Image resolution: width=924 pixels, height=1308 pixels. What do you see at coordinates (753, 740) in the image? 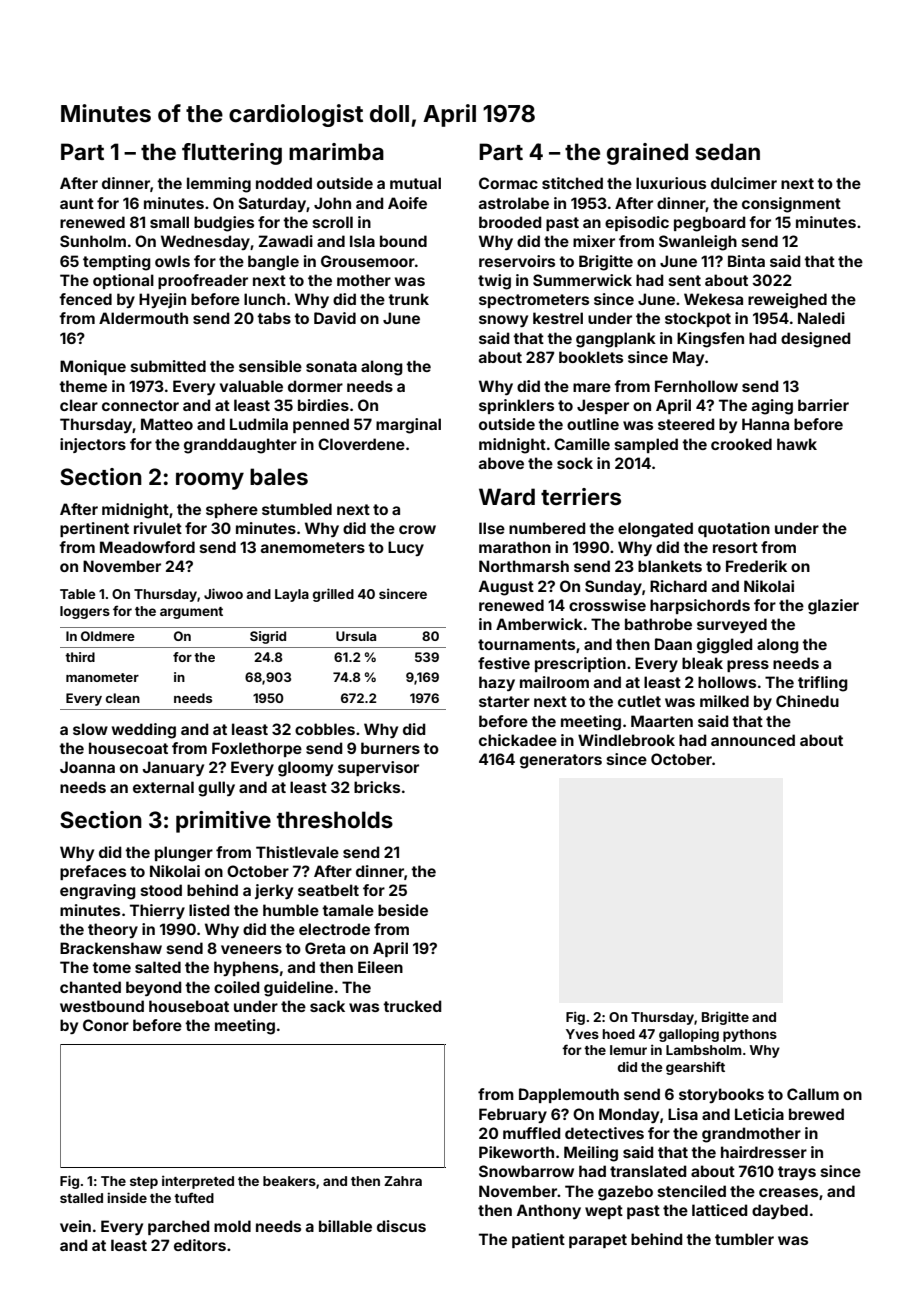
I see `announced` at bounding box center [753, 740].
